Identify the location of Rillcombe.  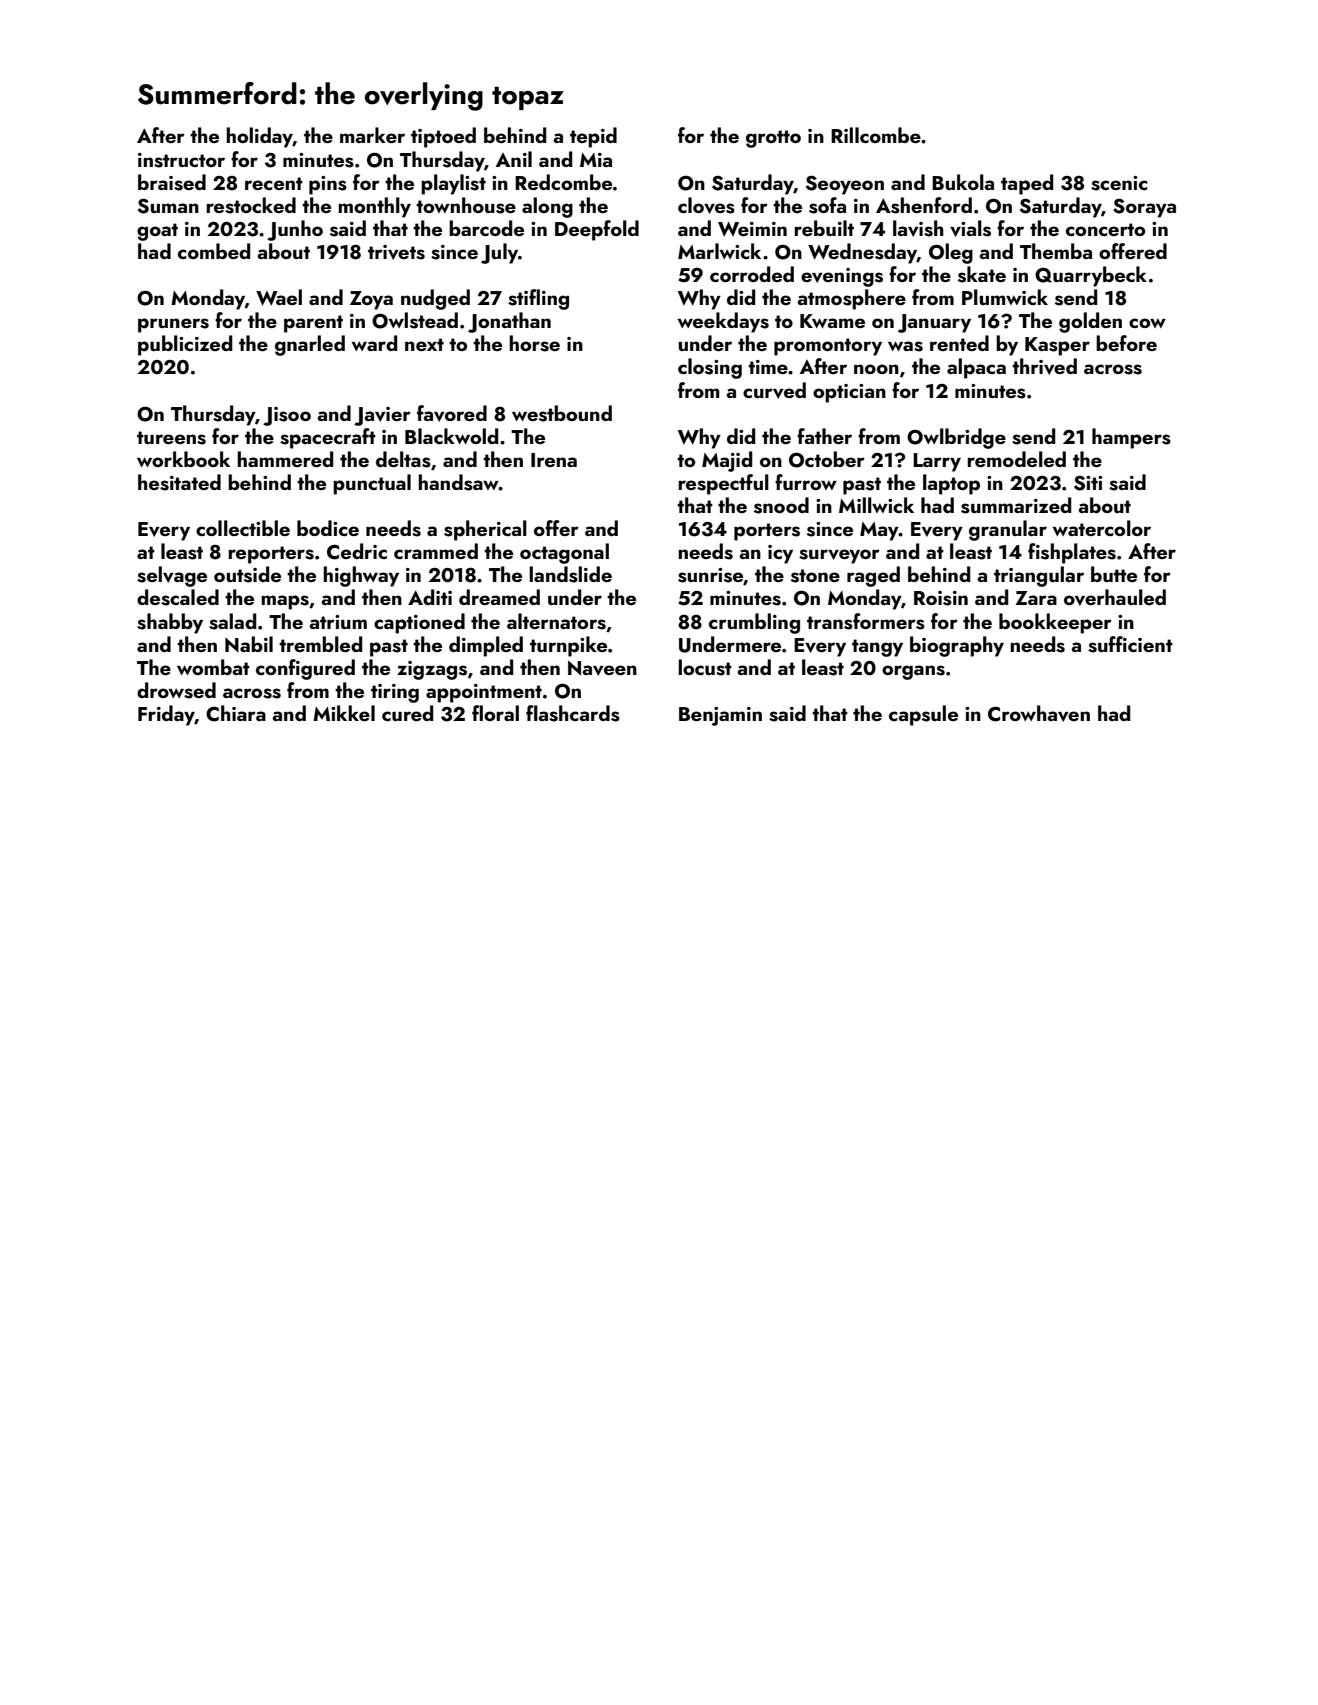
(876, 135).
